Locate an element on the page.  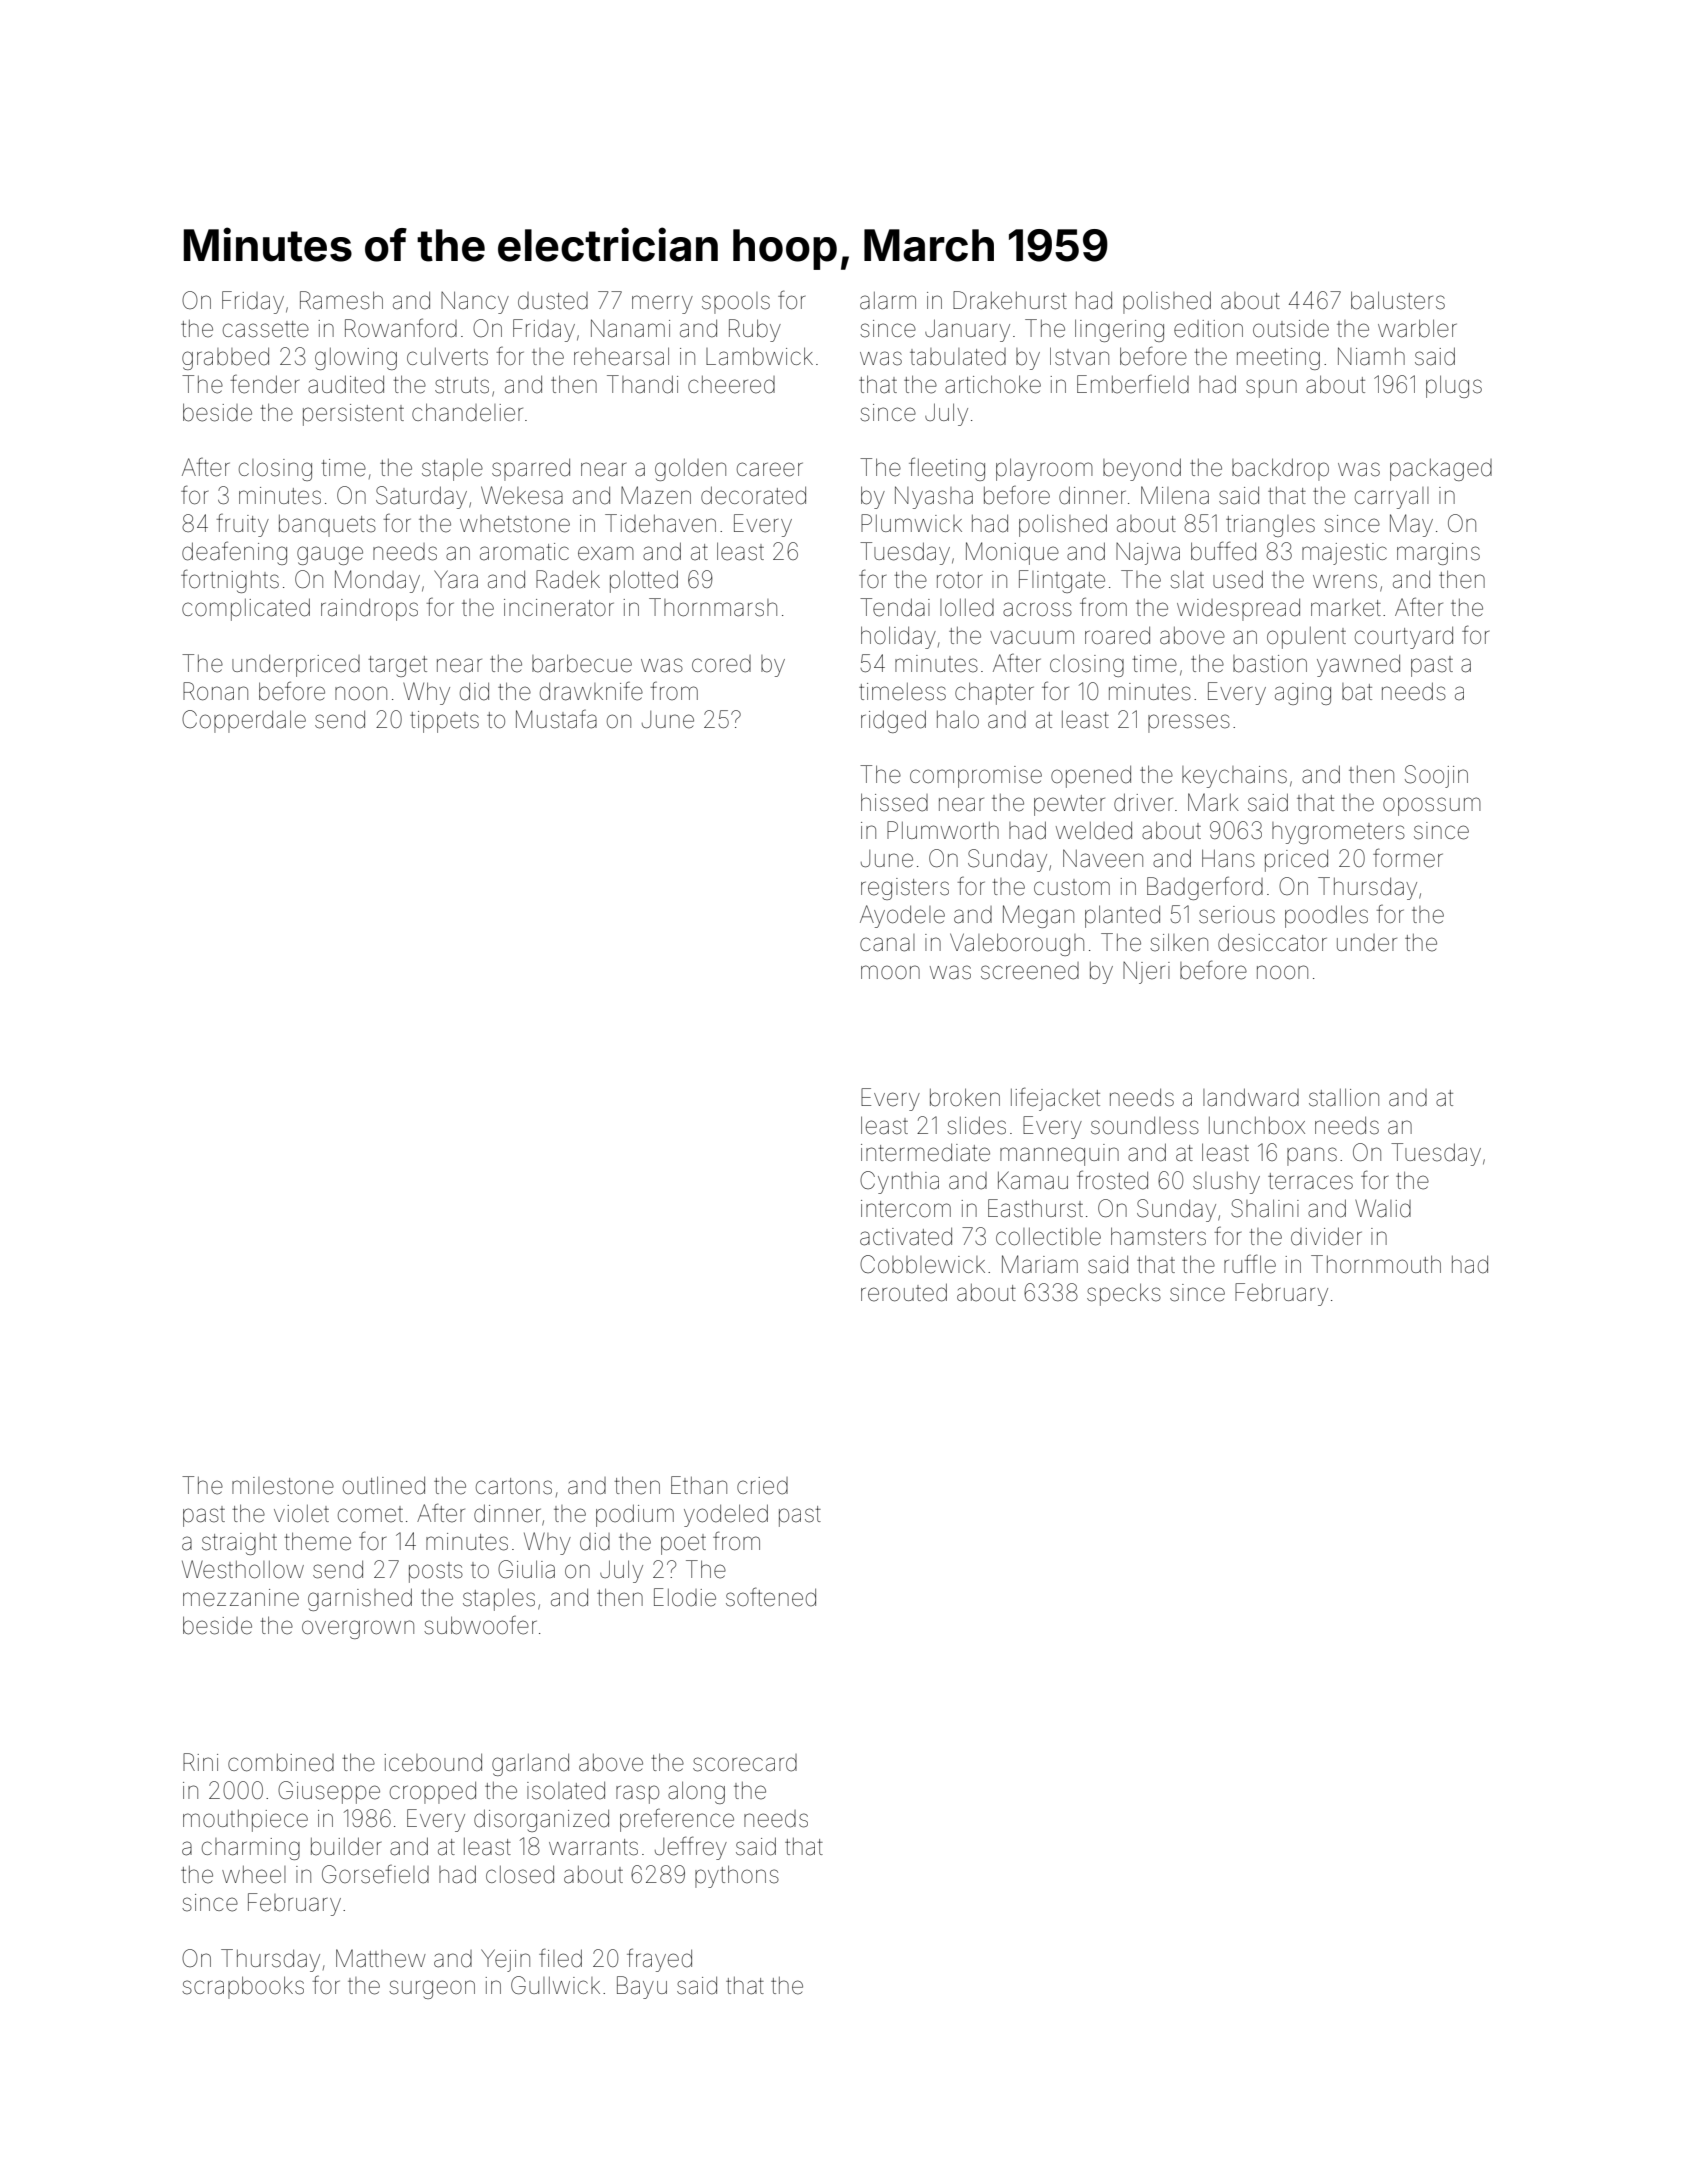
Thornmouth is located at coordinates (1376, 1264).
